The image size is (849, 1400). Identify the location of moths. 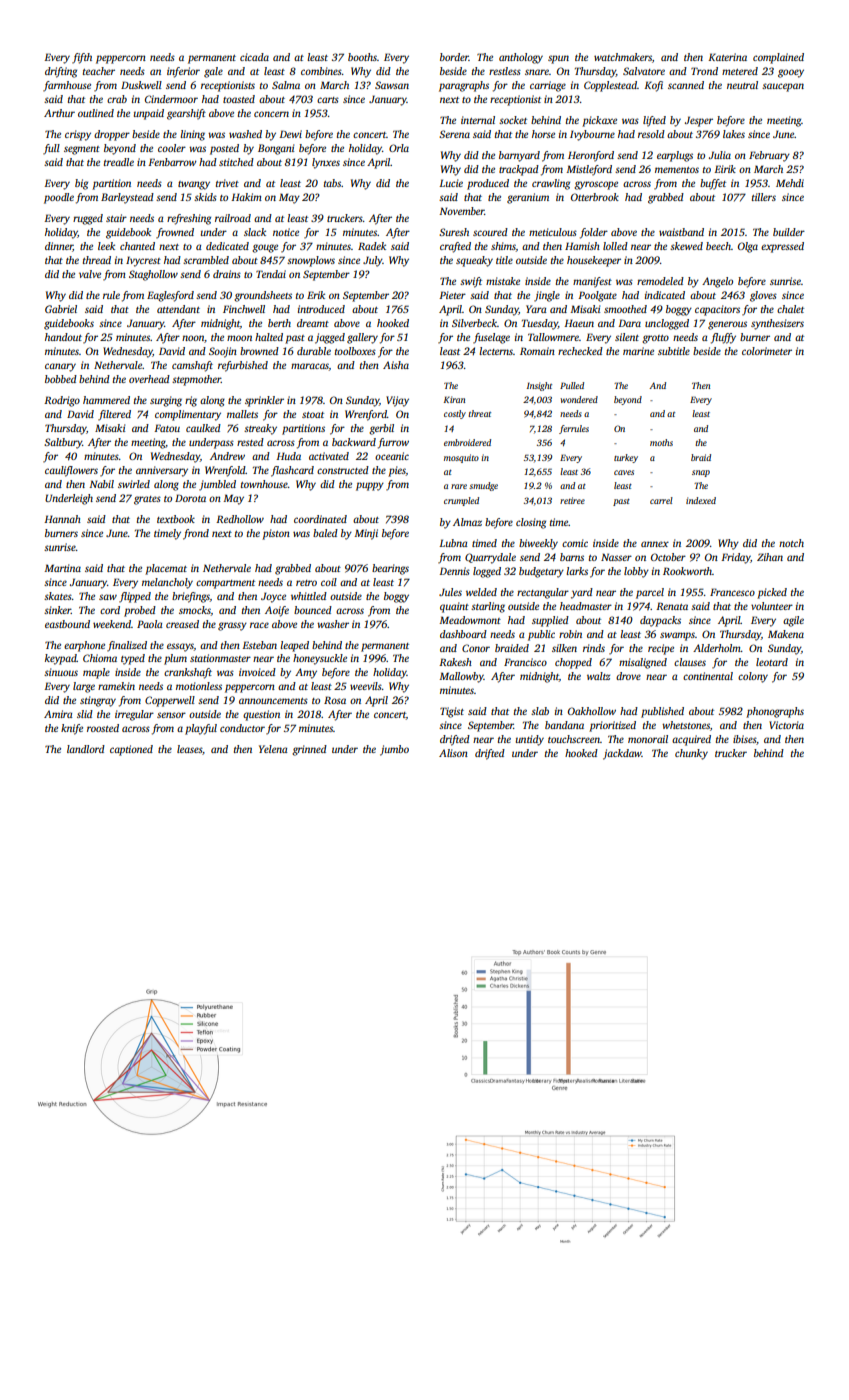
(661, 442).
